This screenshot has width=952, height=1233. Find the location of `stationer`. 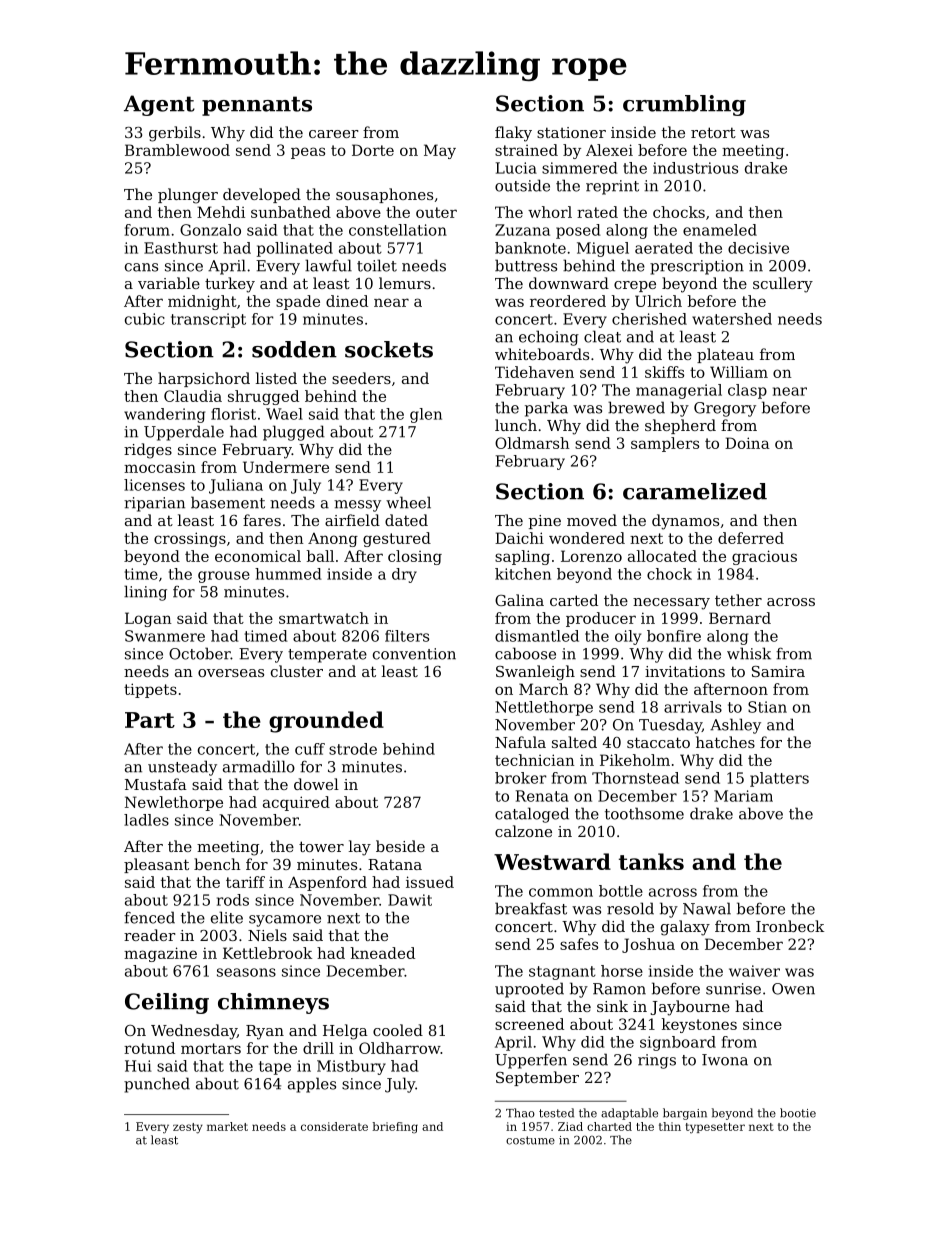

stationer is located at coordinates (571, 132).
